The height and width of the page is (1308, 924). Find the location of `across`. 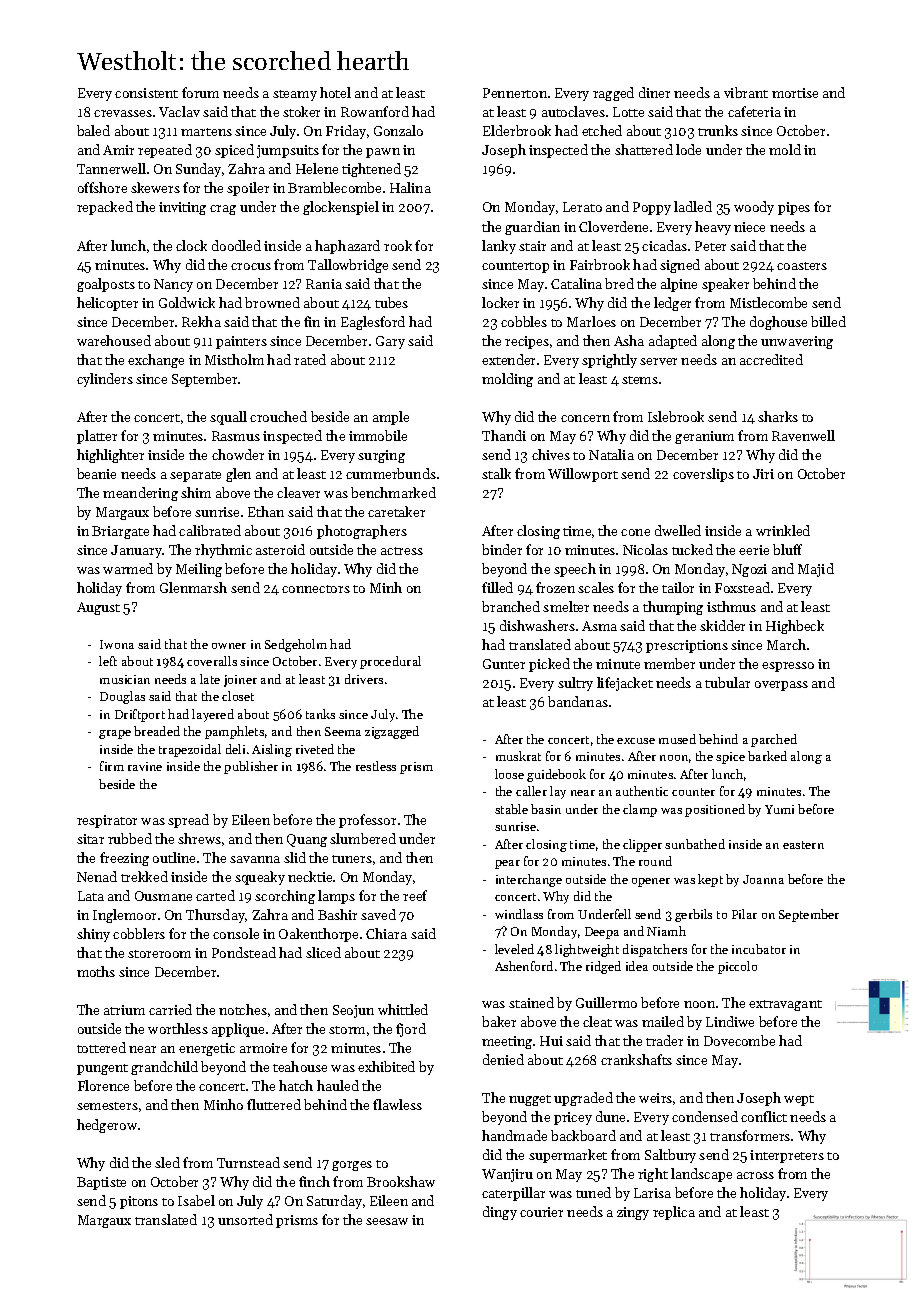

across is located at coordinates (755, 1175).
